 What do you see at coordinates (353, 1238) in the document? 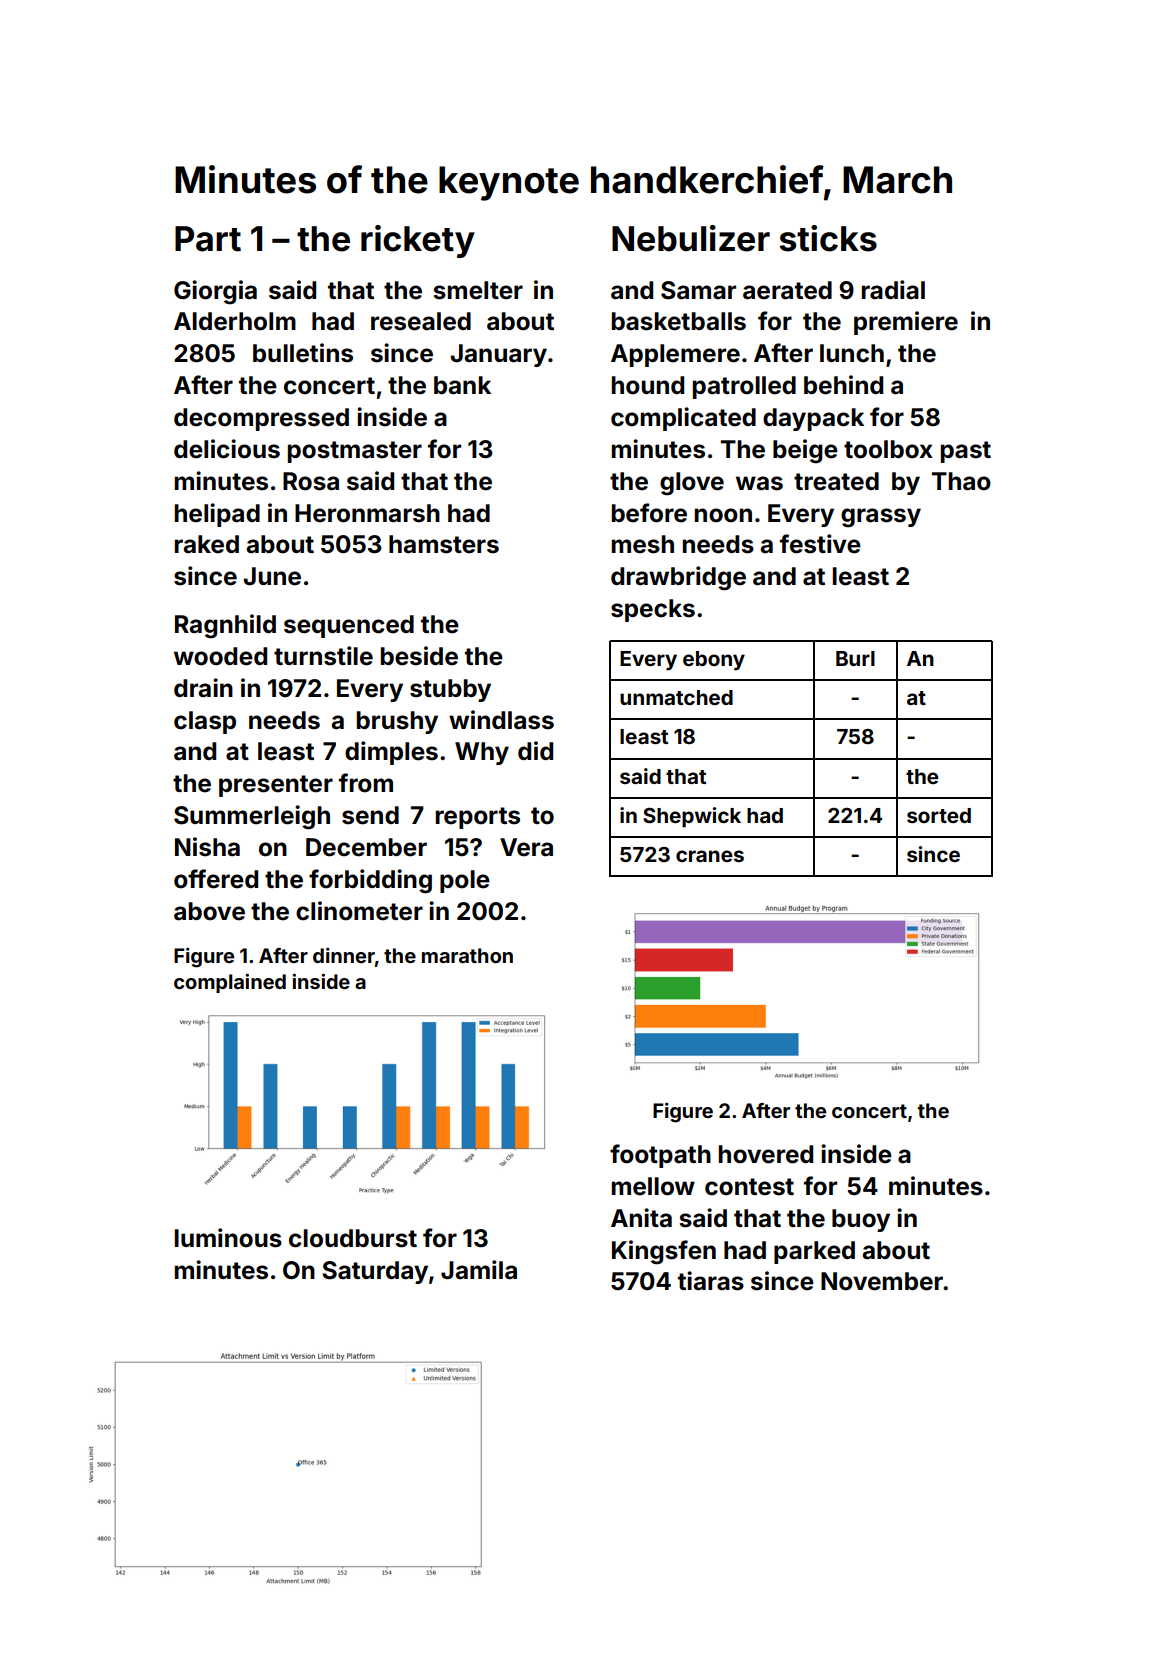
I see `cloudburst` at bounding box center [353, 1238].
